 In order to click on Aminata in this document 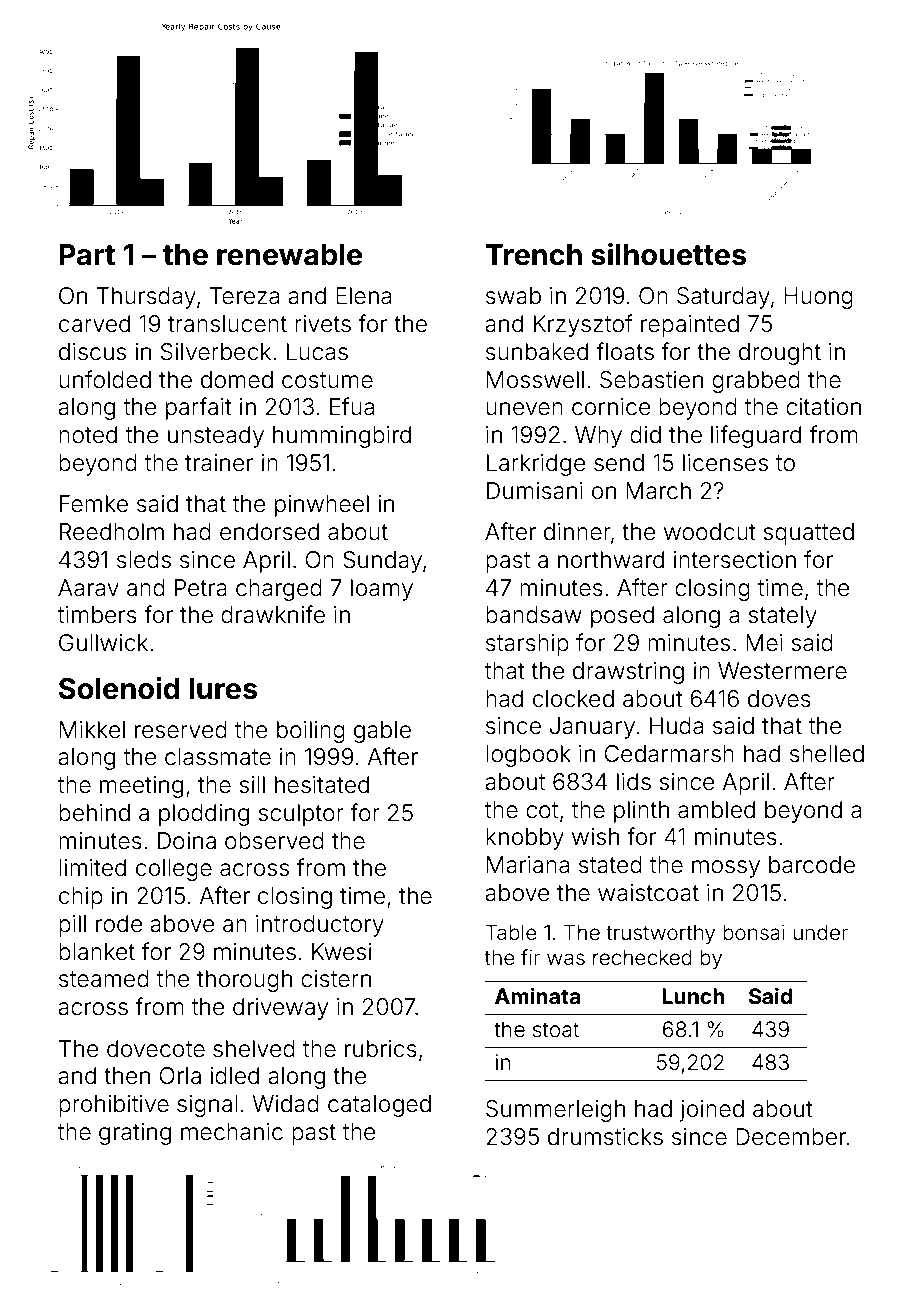, I will do `click(537, 995)`.
